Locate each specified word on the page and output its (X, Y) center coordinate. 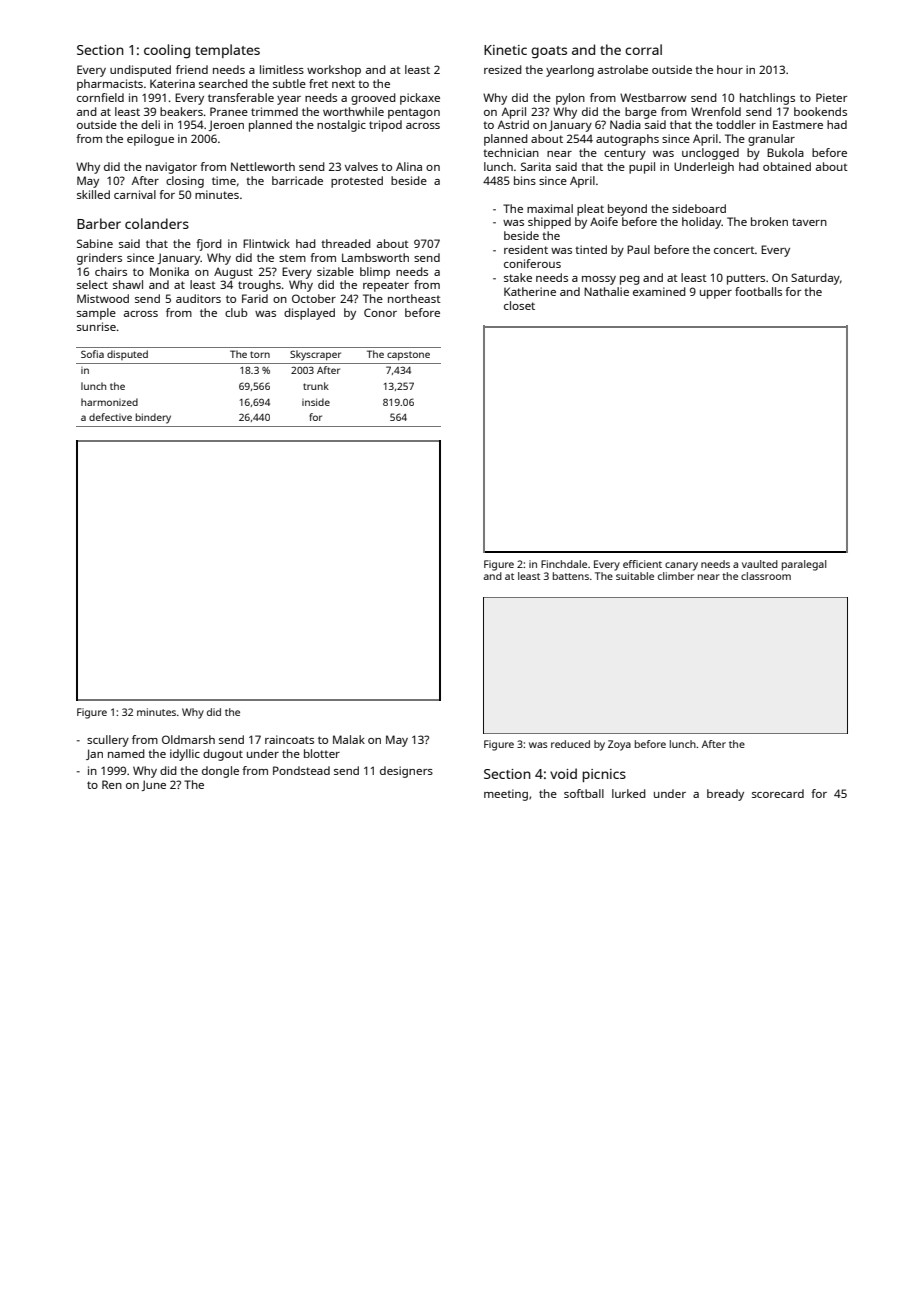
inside (316, 402)
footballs (758, 291)
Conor (380, 312)
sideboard (699, 208)
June (154, 785)
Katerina (172, 83)
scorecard (778, 793)
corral (643, 49)
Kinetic (505, 50)
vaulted (760, 564)
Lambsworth (375, 257)
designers (406, 772)
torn (260, 354)
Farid (255, 298)
